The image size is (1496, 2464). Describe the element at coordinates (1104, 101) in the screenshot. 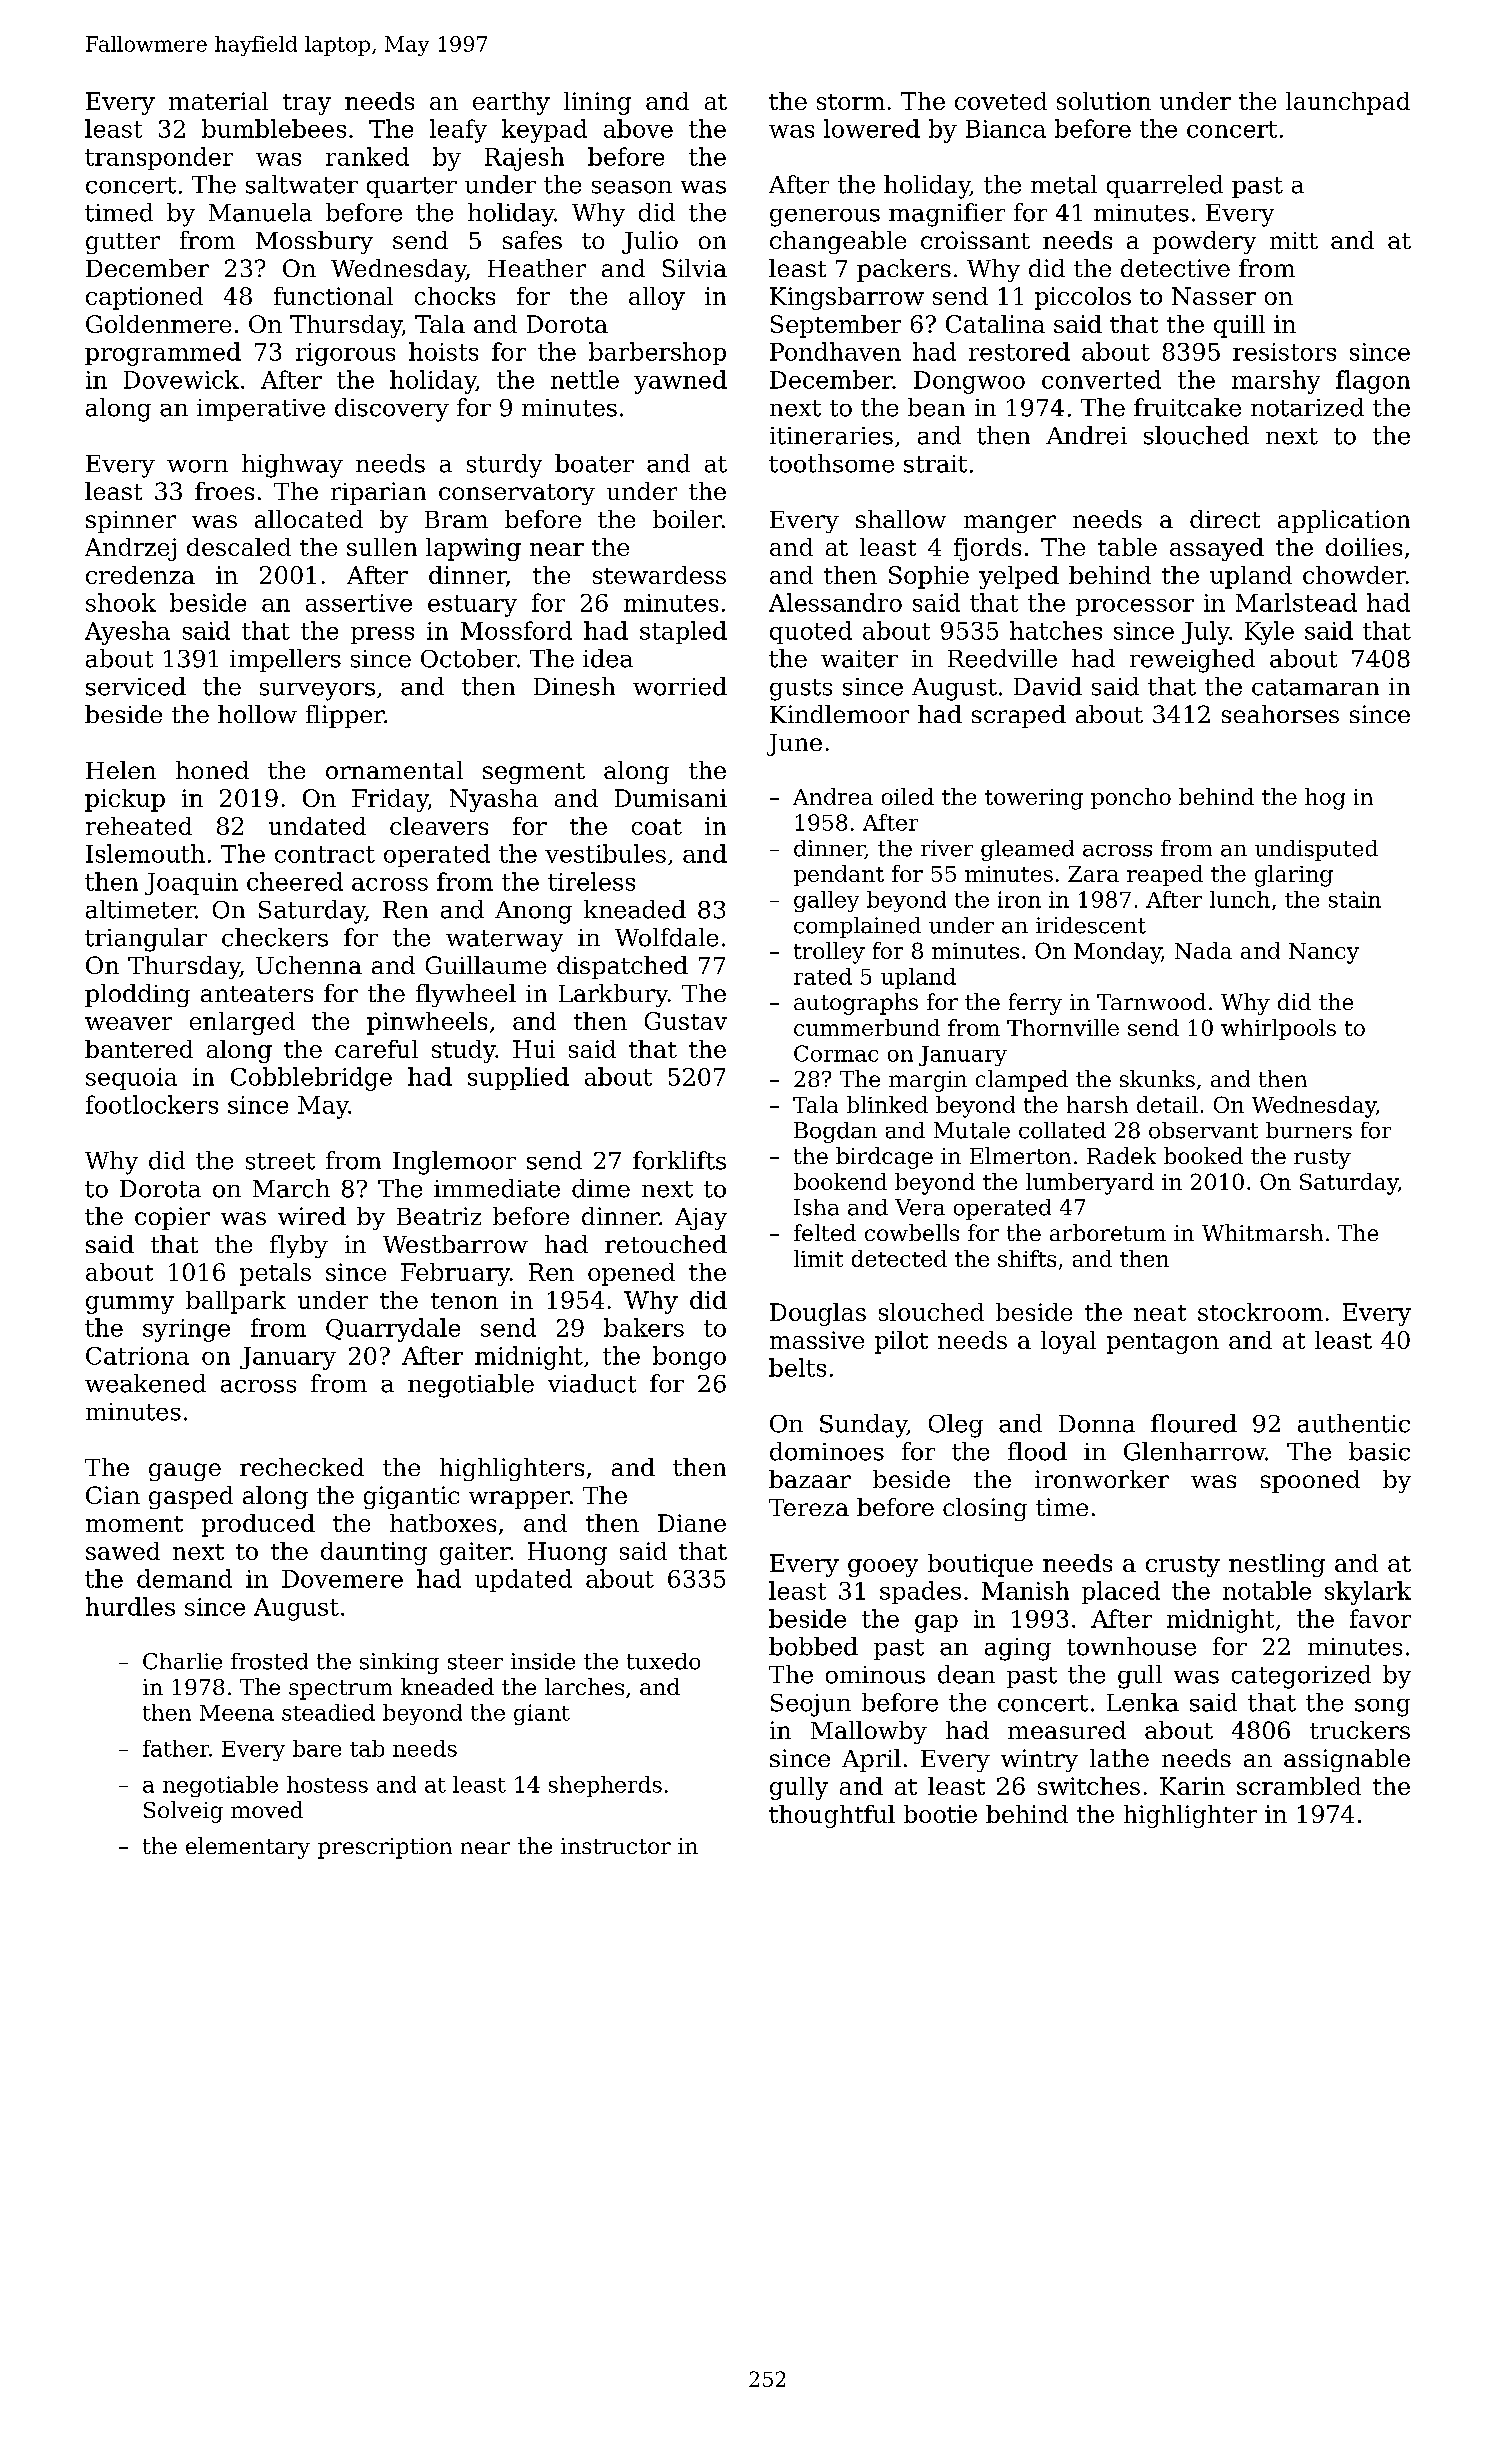

I see `solution` at that location.
